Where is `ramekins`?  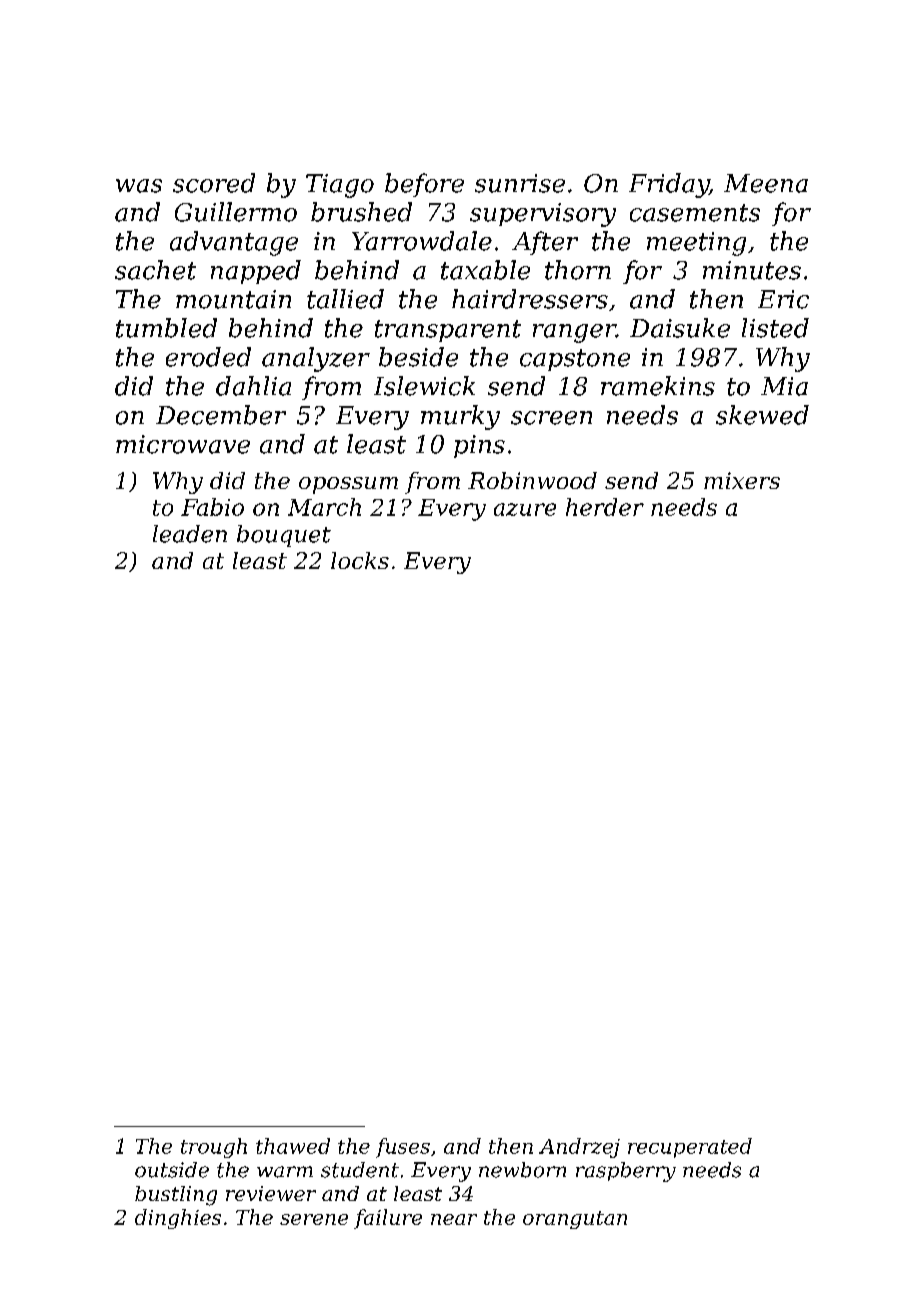
ramekins is located at coordinates (658, 386).
